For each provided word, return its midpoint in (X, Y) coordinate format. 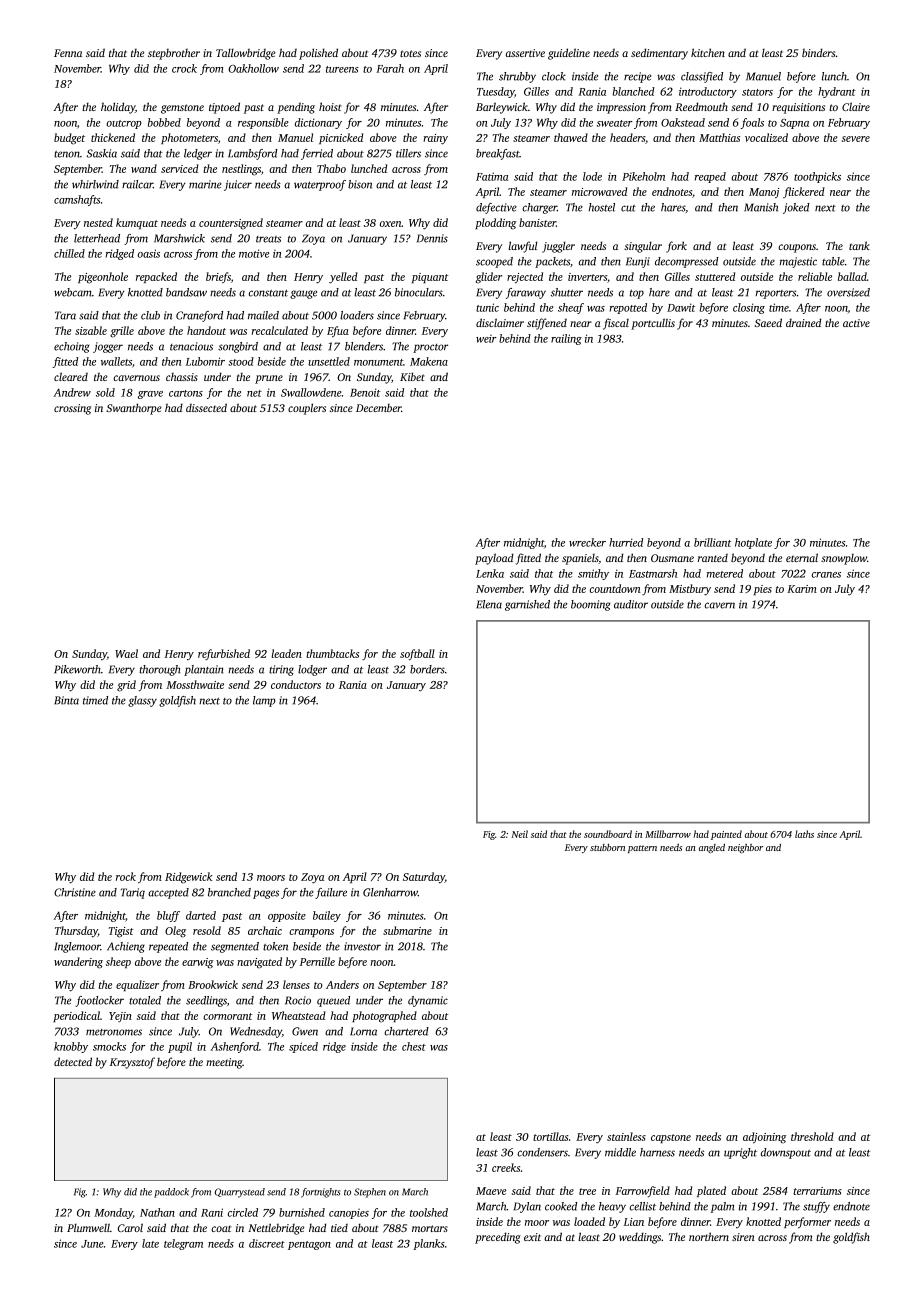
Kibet (412, 376)
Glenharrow (390, 892)
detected (73, 1061)
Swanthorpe (134, 409)
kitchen (708, 52)
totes (410, 53)
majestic (798, 262)
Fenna (68, 53)
